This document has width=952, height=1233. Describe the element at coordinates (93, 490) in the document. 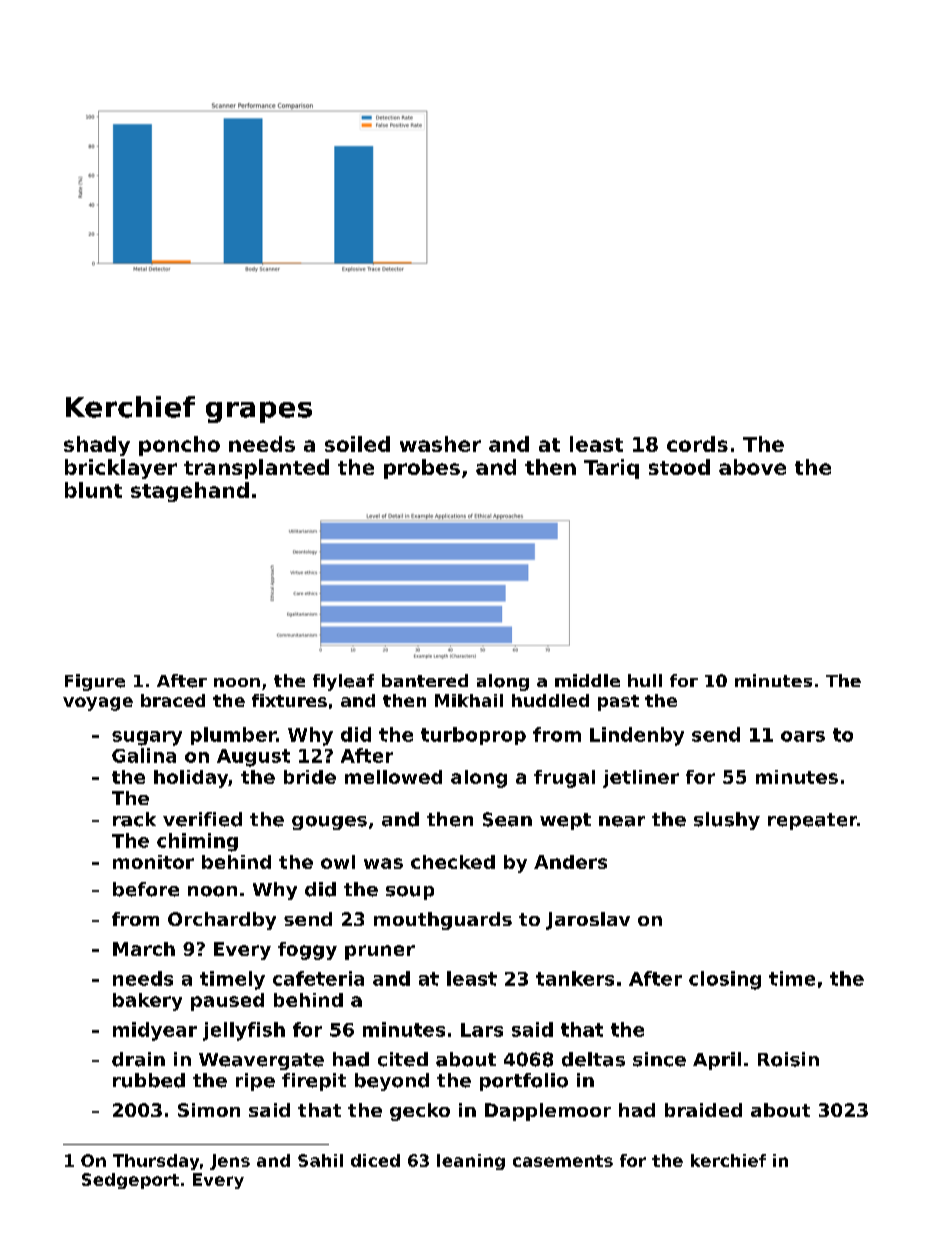

I see `blunt` at that location.
